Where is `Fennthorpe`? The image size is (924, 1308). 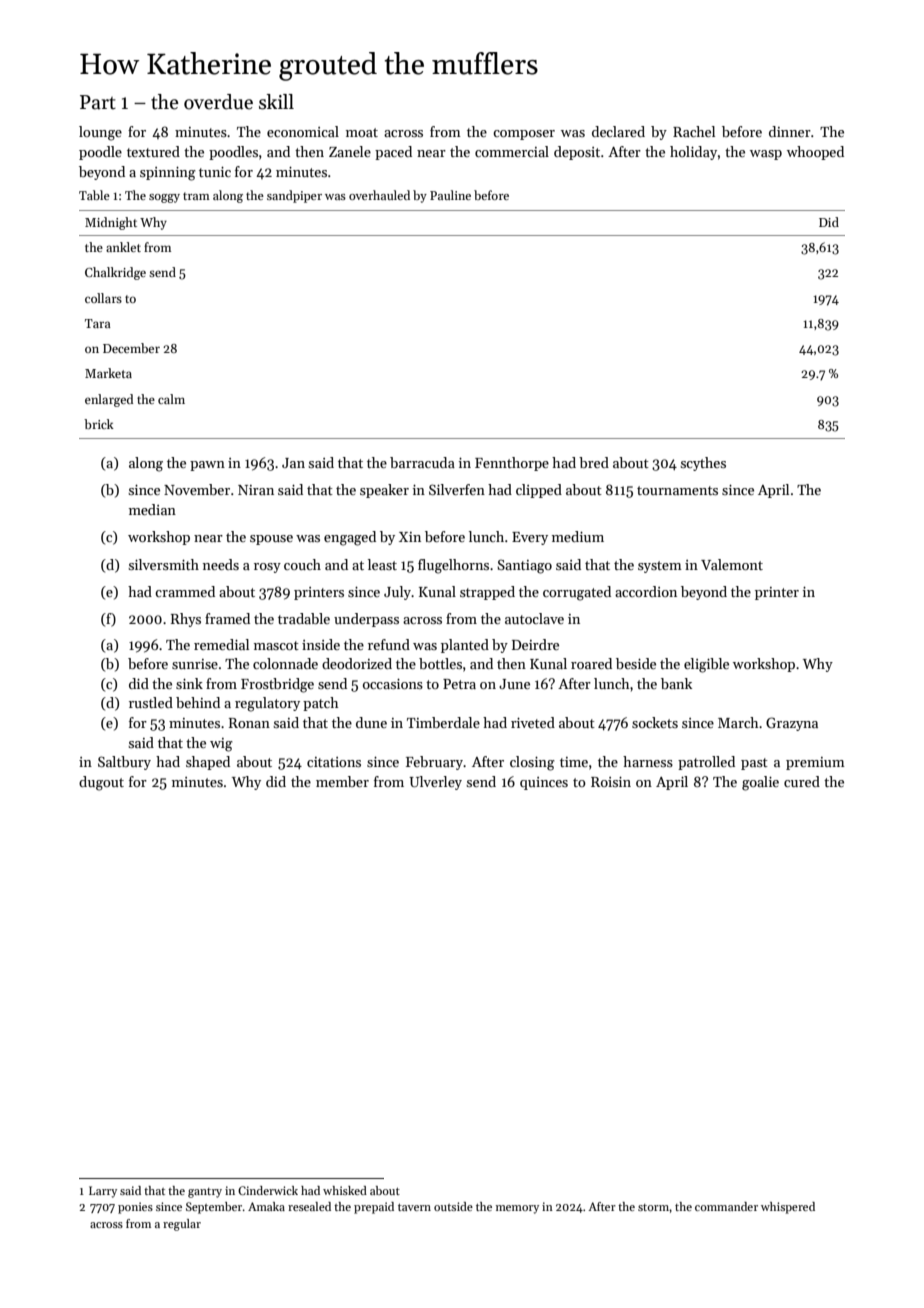
Fennthorpe is located at coordinates (512, 464).
